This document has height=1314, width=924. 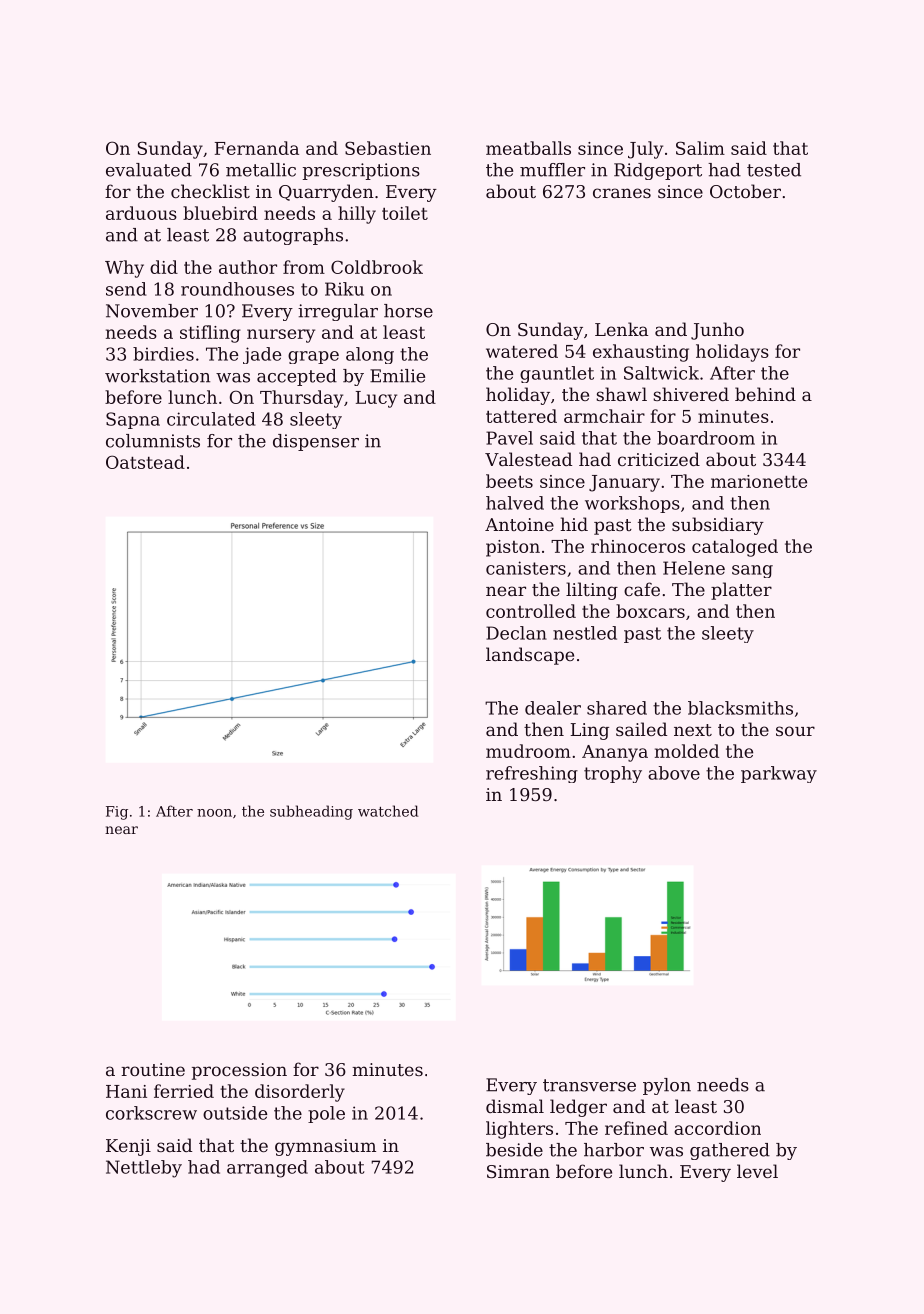 I want to click on circulated, so click(x=211, y=419).
